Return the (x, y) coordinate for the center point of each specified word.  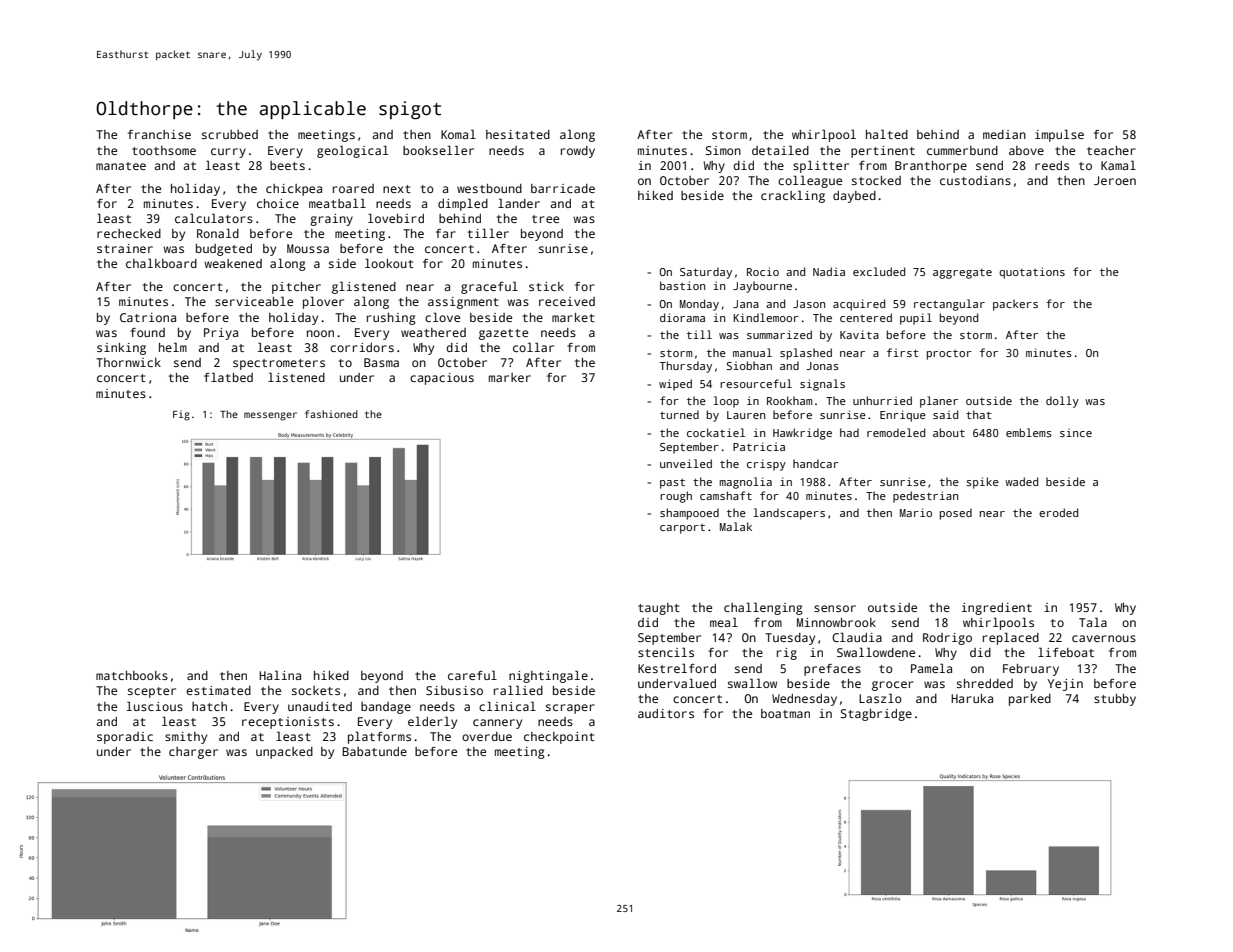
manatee (121, 166)
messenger (270, 416)
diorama (682, 317)
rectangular (949, 305)
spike (982, 483)
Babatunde (374, 751)
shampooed (689, 514)
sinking (121, 349)
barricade (563, 188)
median (1004, 134)
